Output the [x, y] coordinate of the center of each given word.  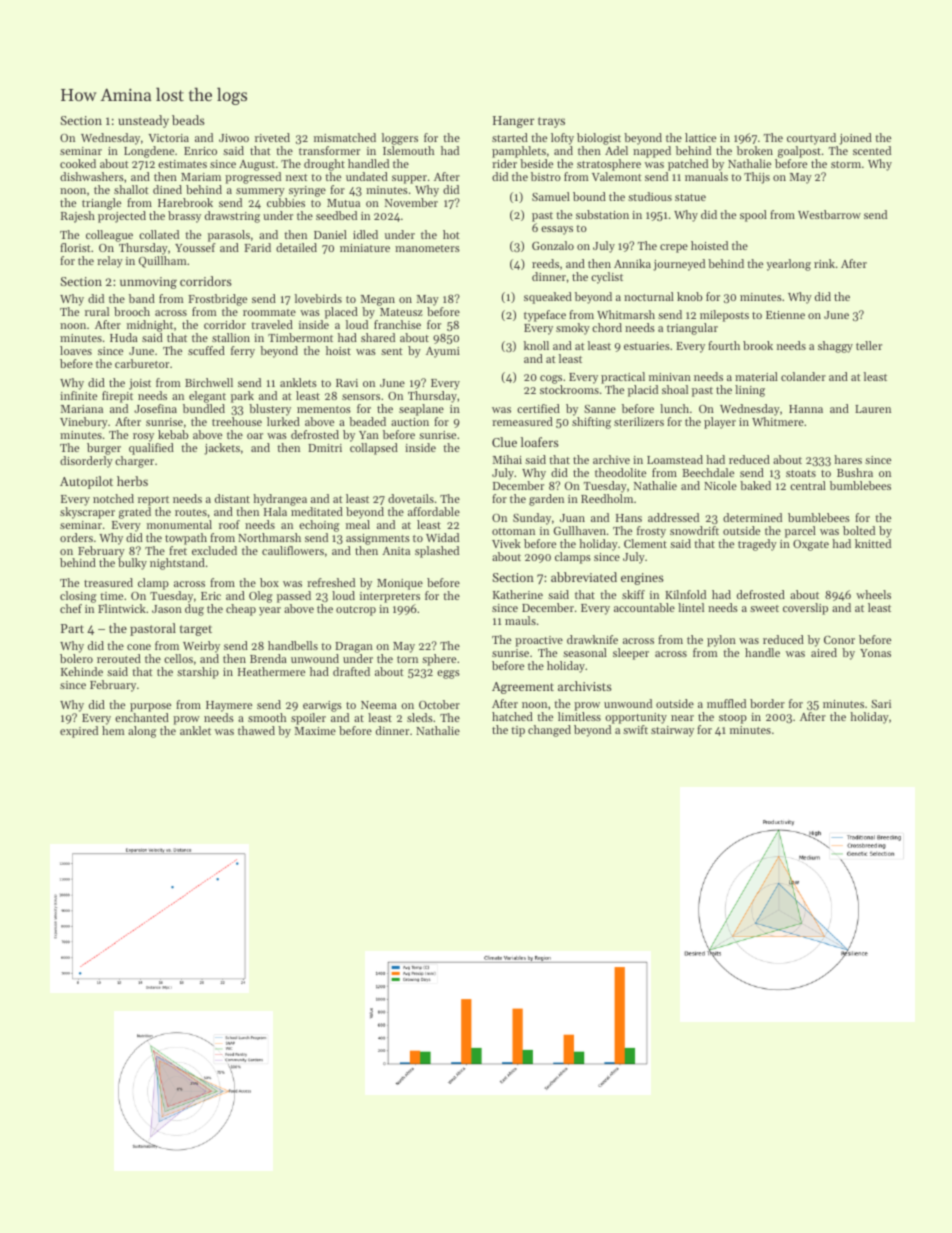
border [767, 703]
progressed [253, 178]
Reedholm [607, 498]
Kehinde [82, 671]
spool [753, 216]
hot [451, 234]
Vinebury [84, 423]
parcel [800, 532]
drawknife [592, 639]
